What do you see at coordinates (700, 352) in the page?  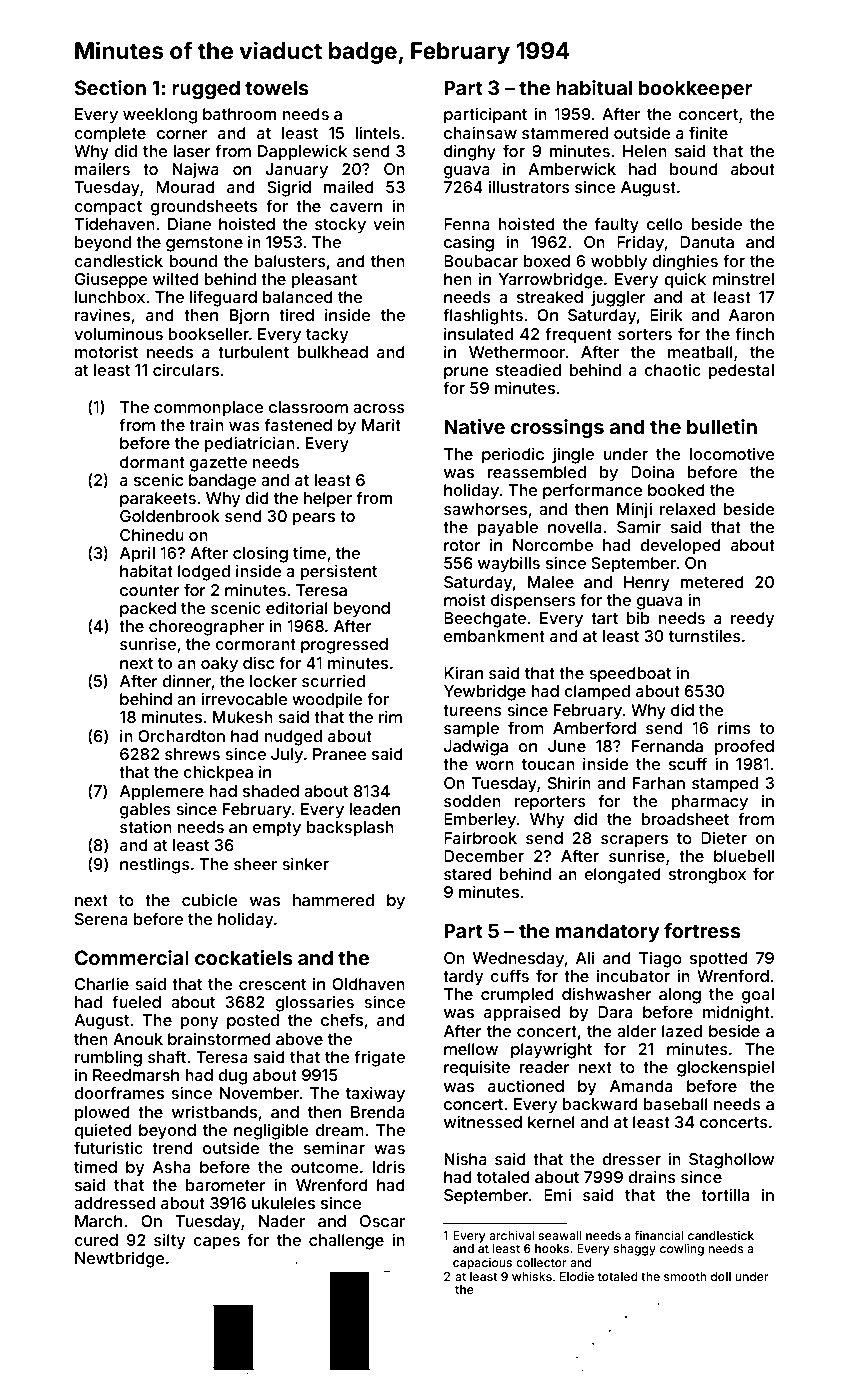 I see `meatball` at bounding box center [700, 352].
